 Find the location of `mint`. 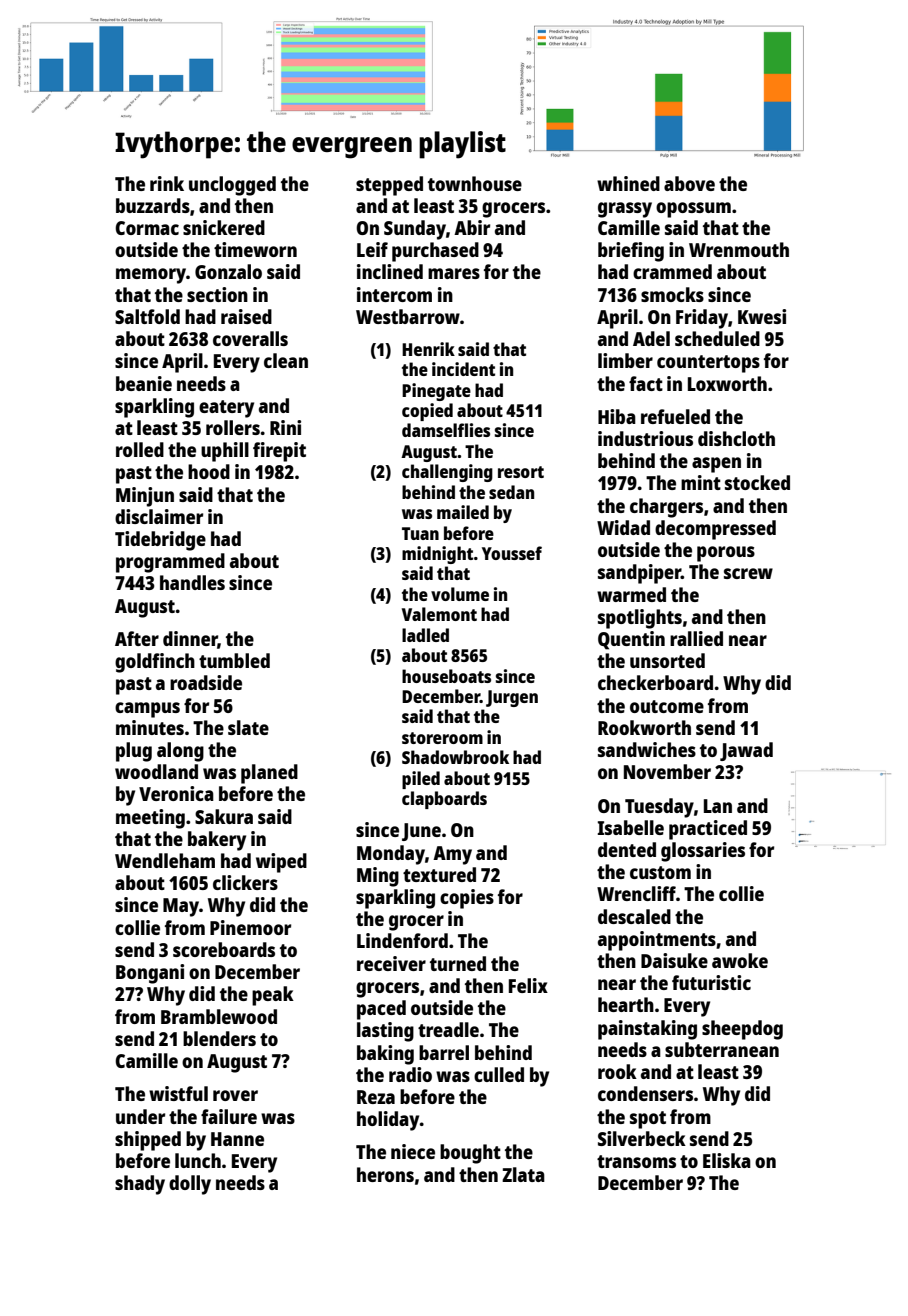

mint is located at coordinates (701, 482).
